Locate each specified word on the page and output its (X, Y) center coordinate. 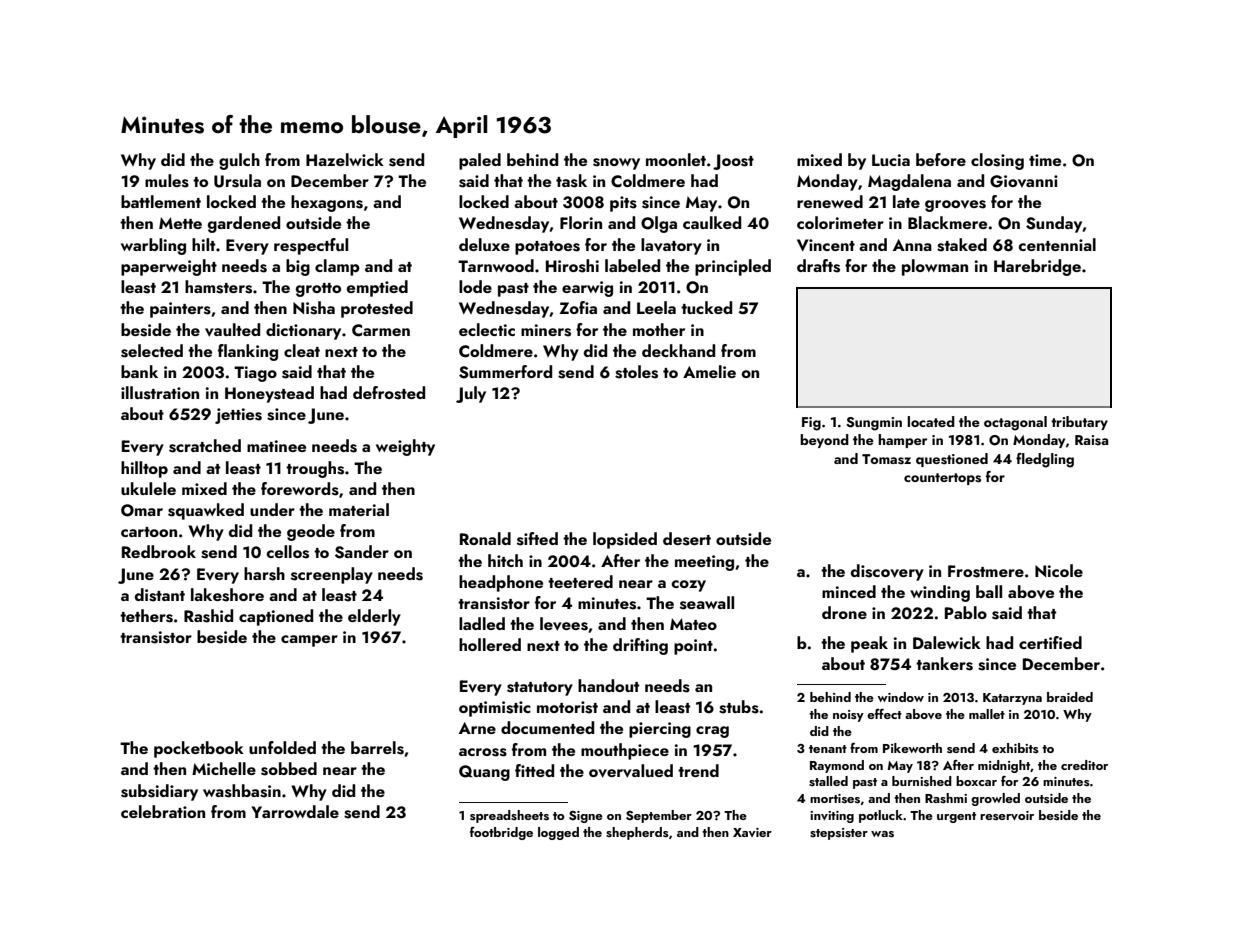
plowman (935, 267)
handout (608, 685)
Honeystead (269, 394)
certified (1050, 642)
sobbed (289, 769)
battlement (161, 201)
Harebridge (1037, 267)
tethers (146, 616)
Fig (811, 424)
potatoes (547, 248)
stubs (739, 707)
